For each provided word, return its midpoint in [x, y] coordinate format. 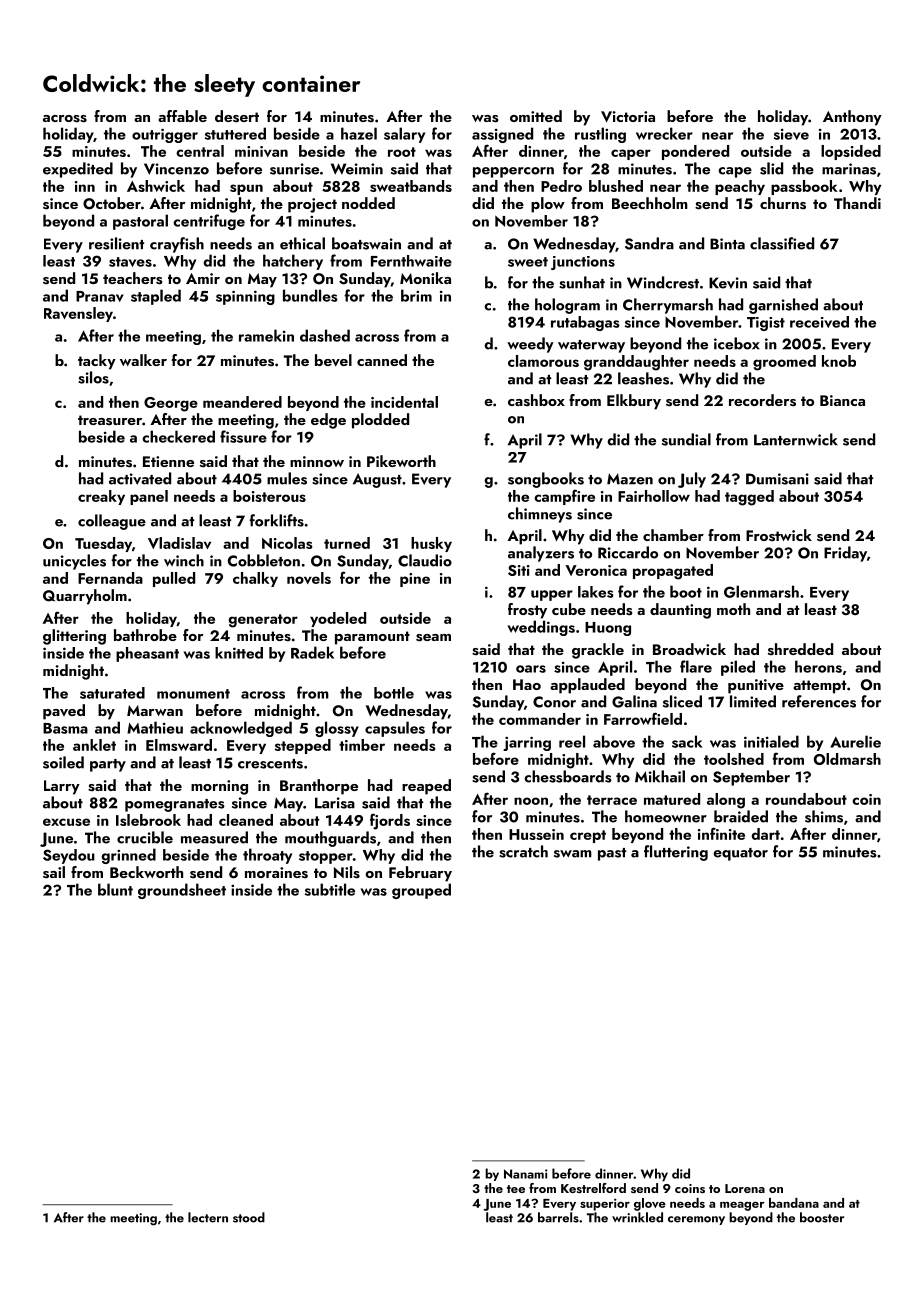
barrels [558, 1217]
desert [237, 116]
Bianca [842, 400]
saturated [112, 693]
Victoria [628, 116]
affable [182, 116]
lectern [208, 1217]
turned [347, 543]
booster [822, 1217]
